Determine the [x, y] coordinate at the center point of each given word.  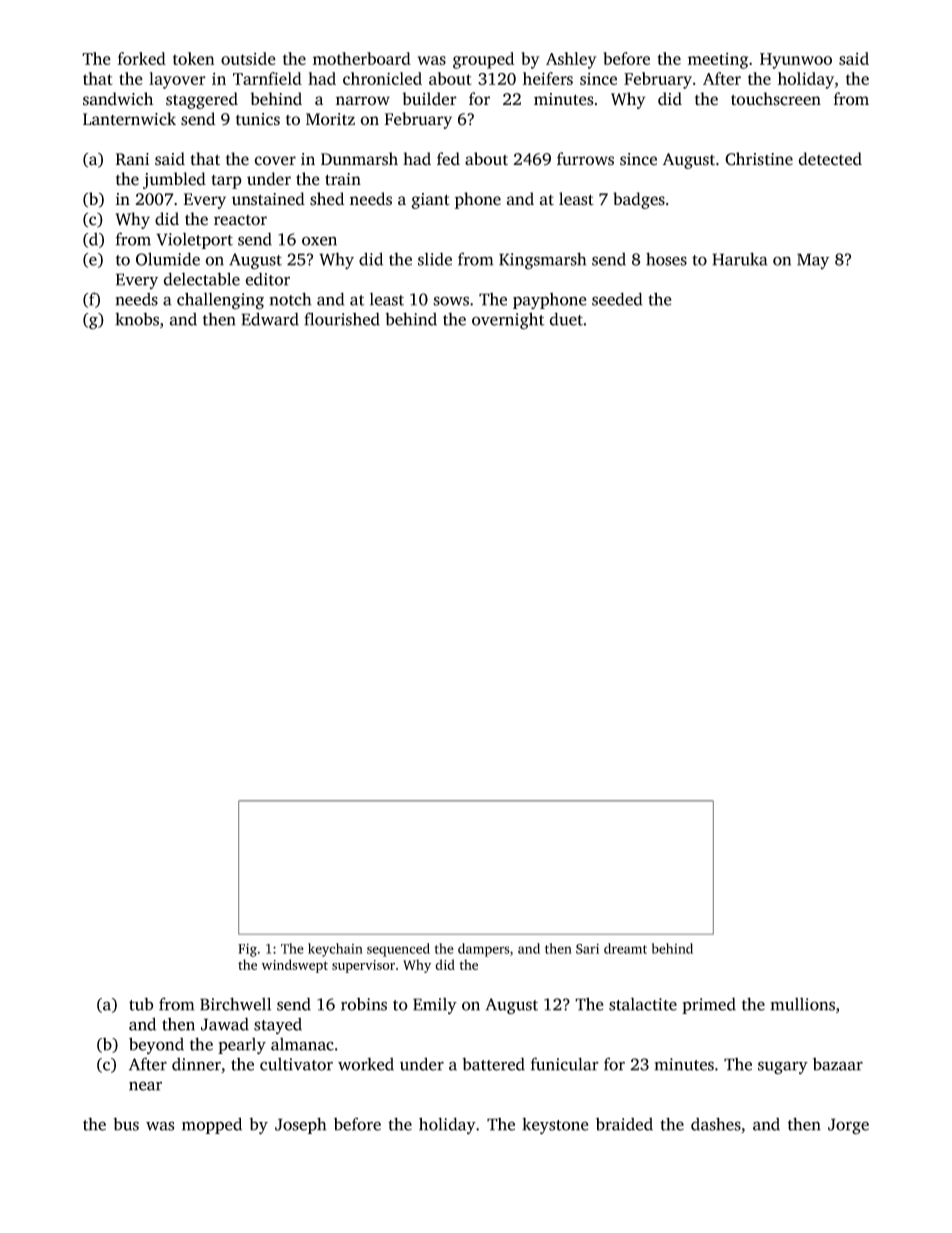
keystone [555, 1126]
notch [290, 299]
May [813, 261]
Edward [270, 319]
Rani [132, 159]
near [145, 1086]
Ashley [571, 60]
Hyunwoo [796, 61]
